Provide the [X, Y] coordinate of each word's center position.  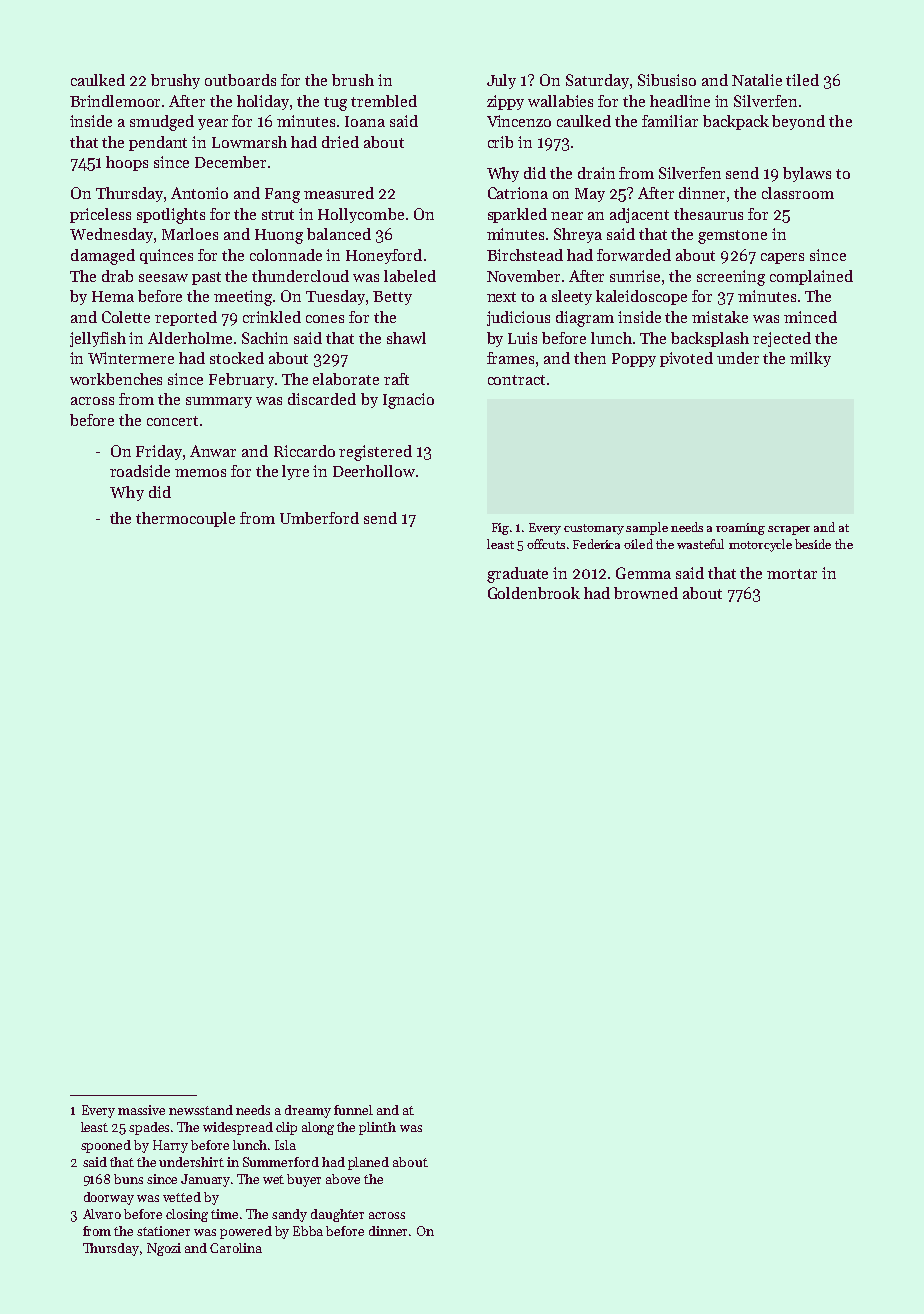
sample [647, 528]
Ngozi [164, 1249]
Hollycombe [361, 215]
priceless [100, 215]
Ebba [308, 1231]
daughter [337, 1215]
